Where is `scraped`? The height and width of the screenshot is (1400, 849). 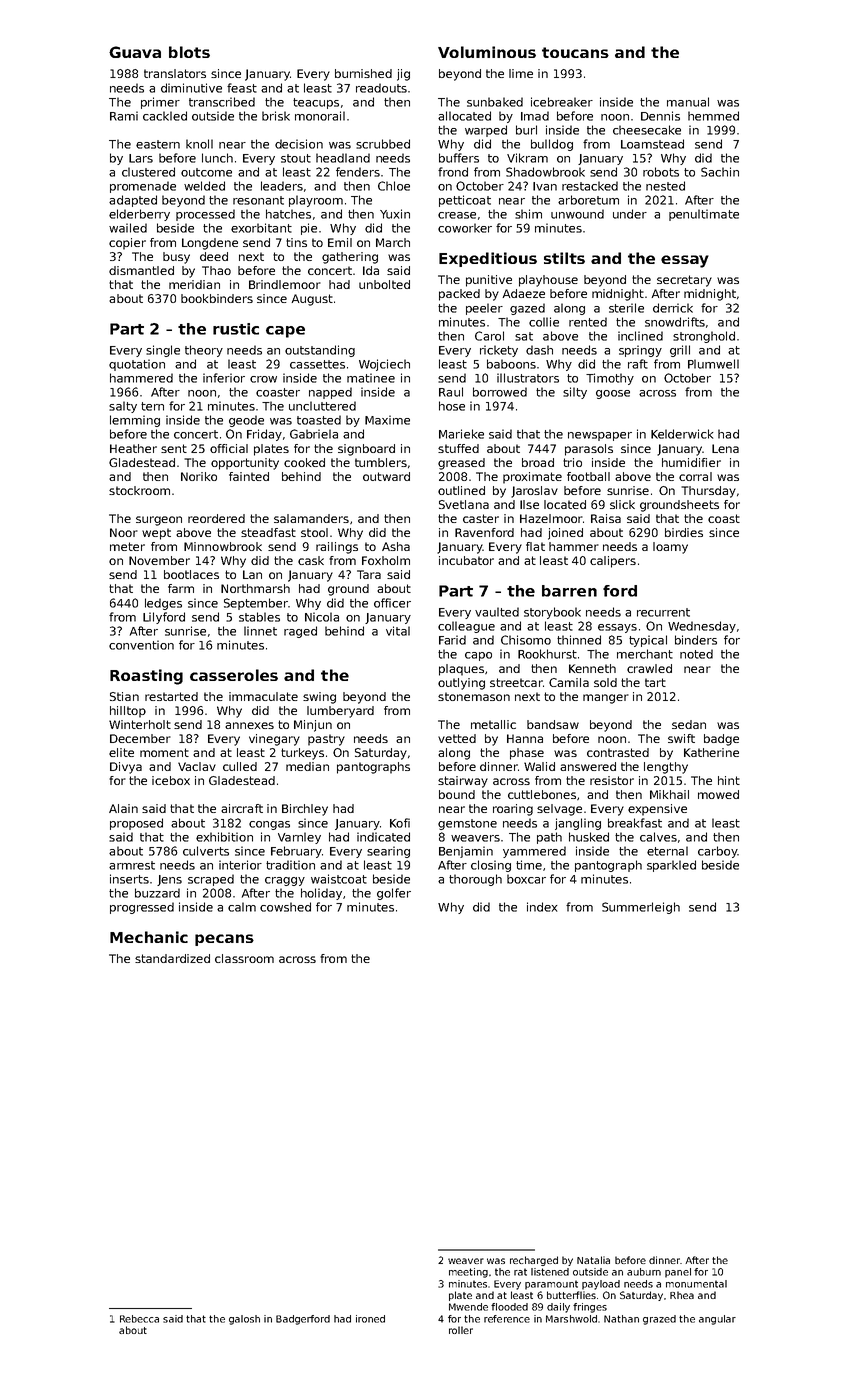
scraped is located at coordinates (211, 880).
